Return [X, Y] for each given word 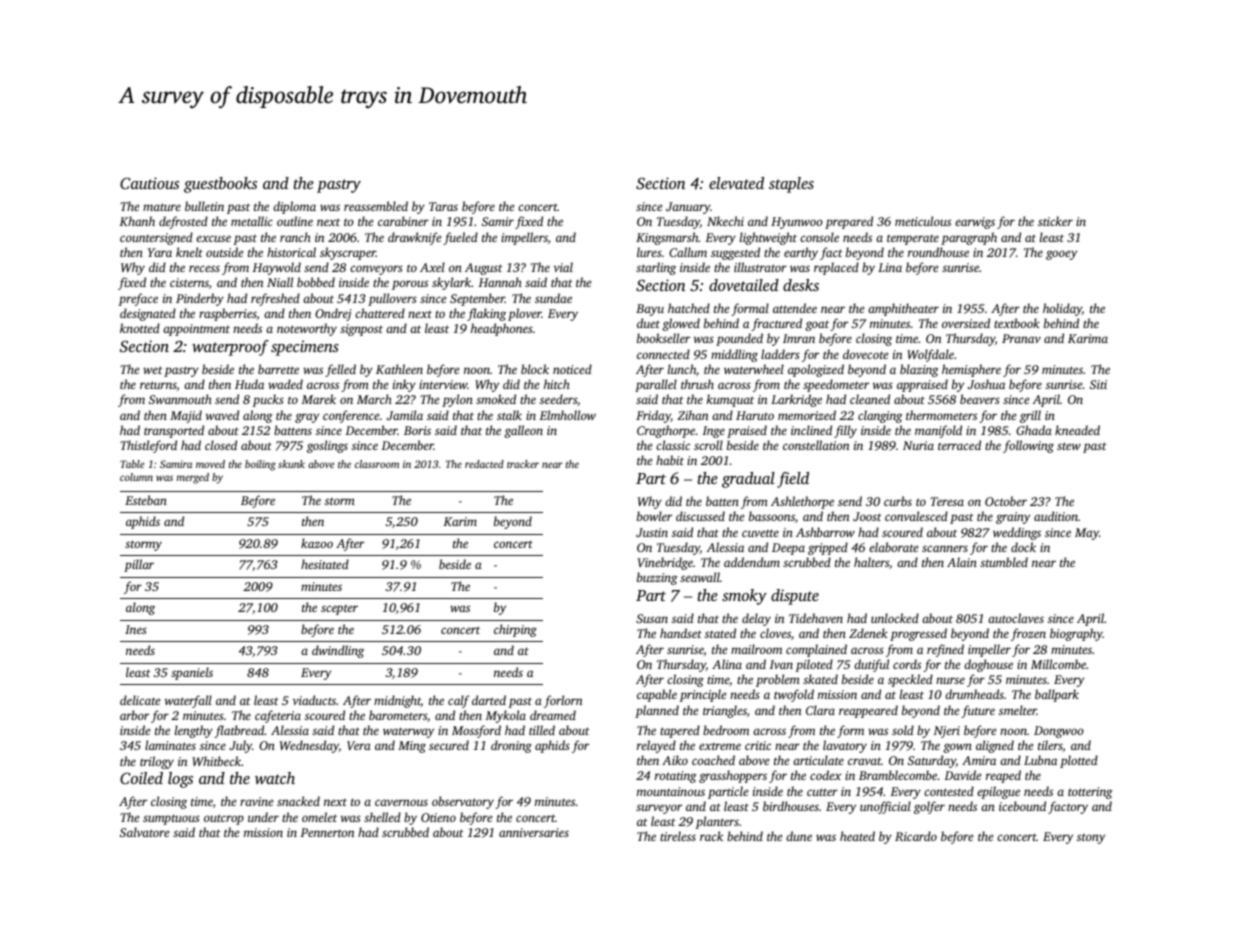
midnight [397, 701]
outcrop [224, 819]
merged [193, 478]
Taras [443, 206]
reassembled [376, 206]
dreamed [553, 715]
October [1006, 501]
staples [791, 185]
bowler [654, 516]
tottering [1090, 793]
